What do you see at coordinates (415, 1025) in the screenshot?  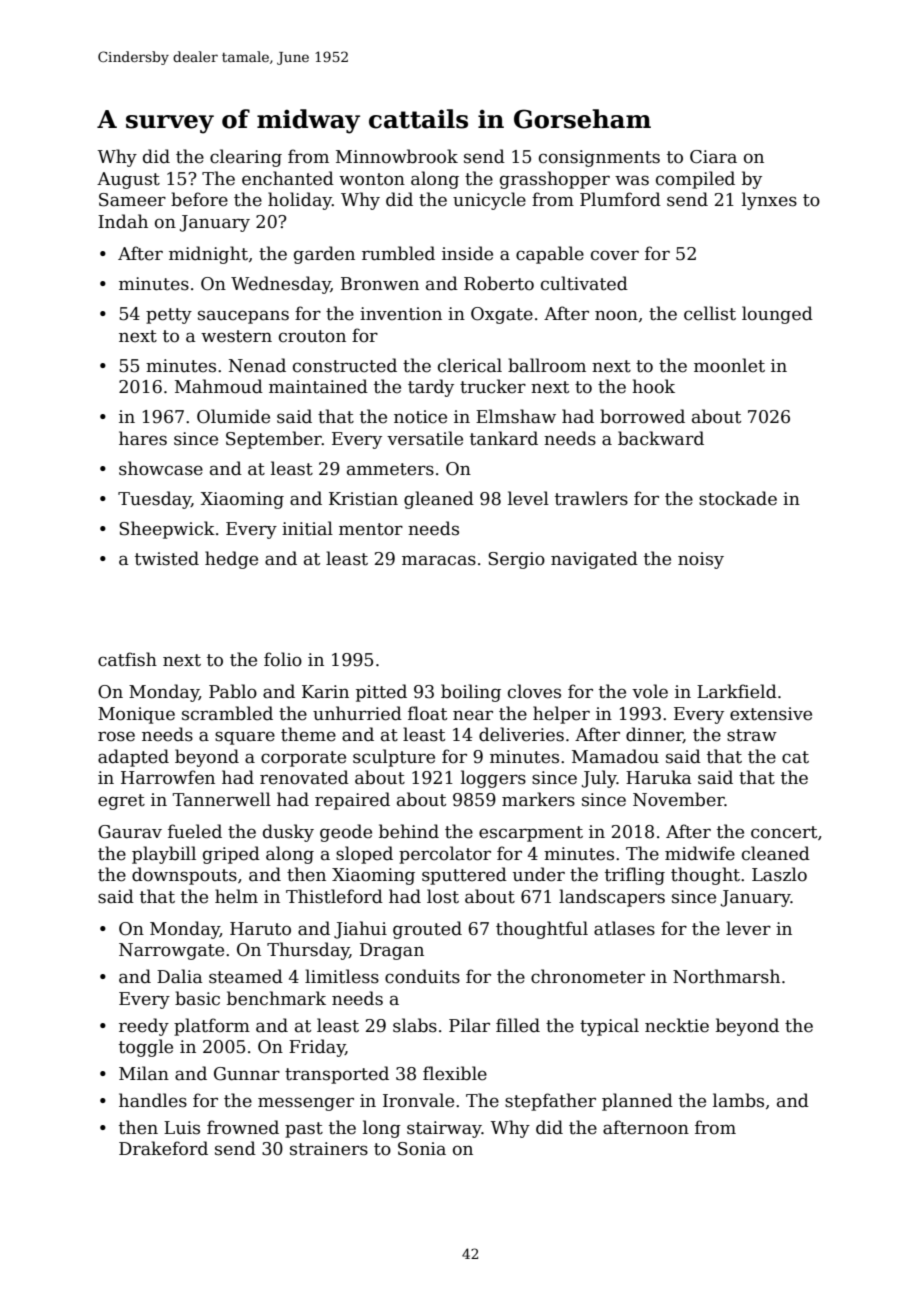 I see `slabs` at bounding box center [415, 1025].
